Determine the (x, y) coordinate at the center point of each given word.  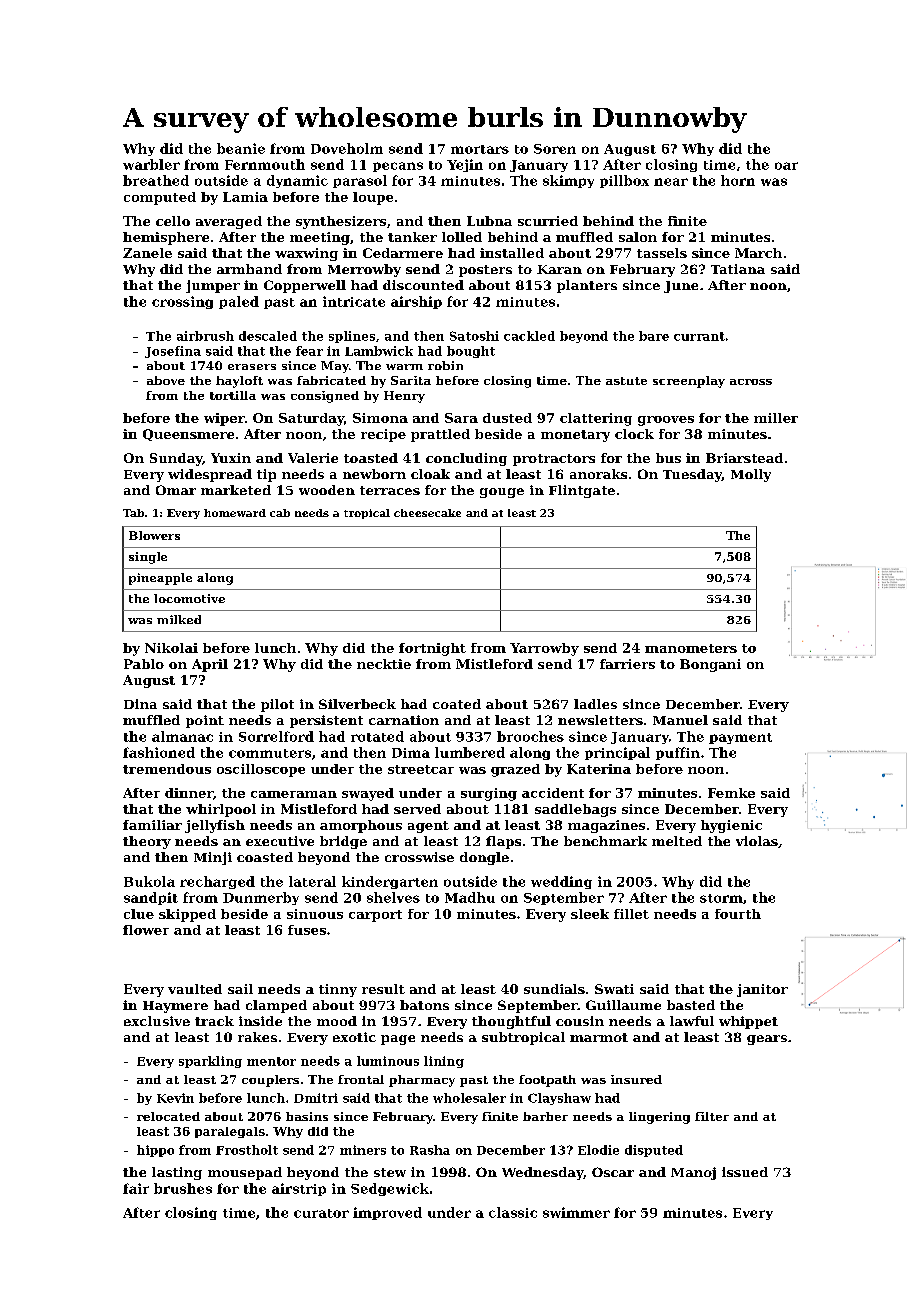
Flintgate (582, 491)
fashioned (159, 752)
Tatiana (738, 269)
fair (136, 1188)
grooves (666, 421)
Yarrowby (544, 649)
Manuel (680, 720)
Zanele (147, 253)
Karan (559, 269)
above (166, 380)
